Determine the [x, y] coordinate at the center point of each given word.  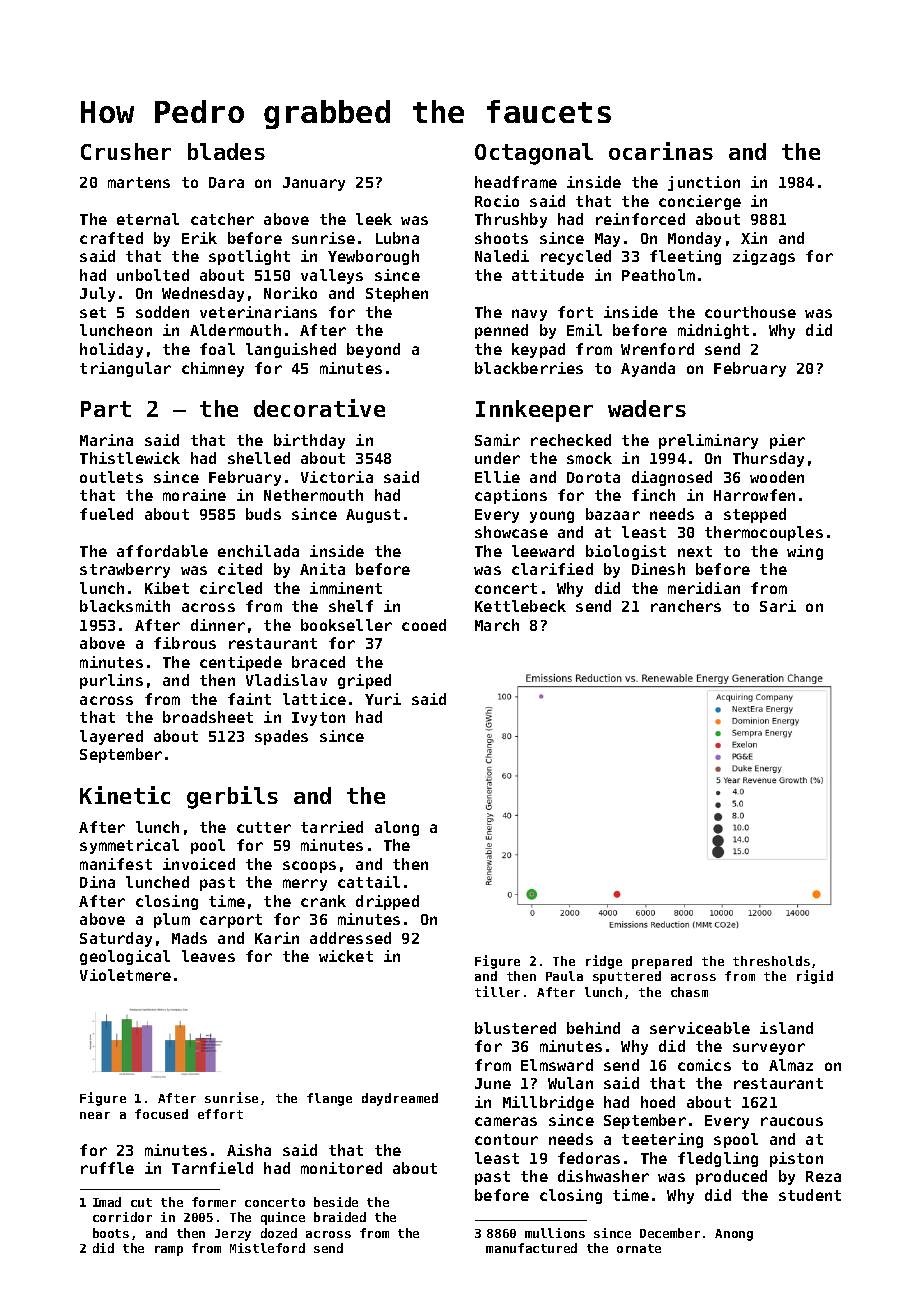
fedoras [589, 1158]
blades [226, 151]
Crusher [126, 151]
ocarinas [661, 151]
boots [111, 1233]
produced [731, 1177]
